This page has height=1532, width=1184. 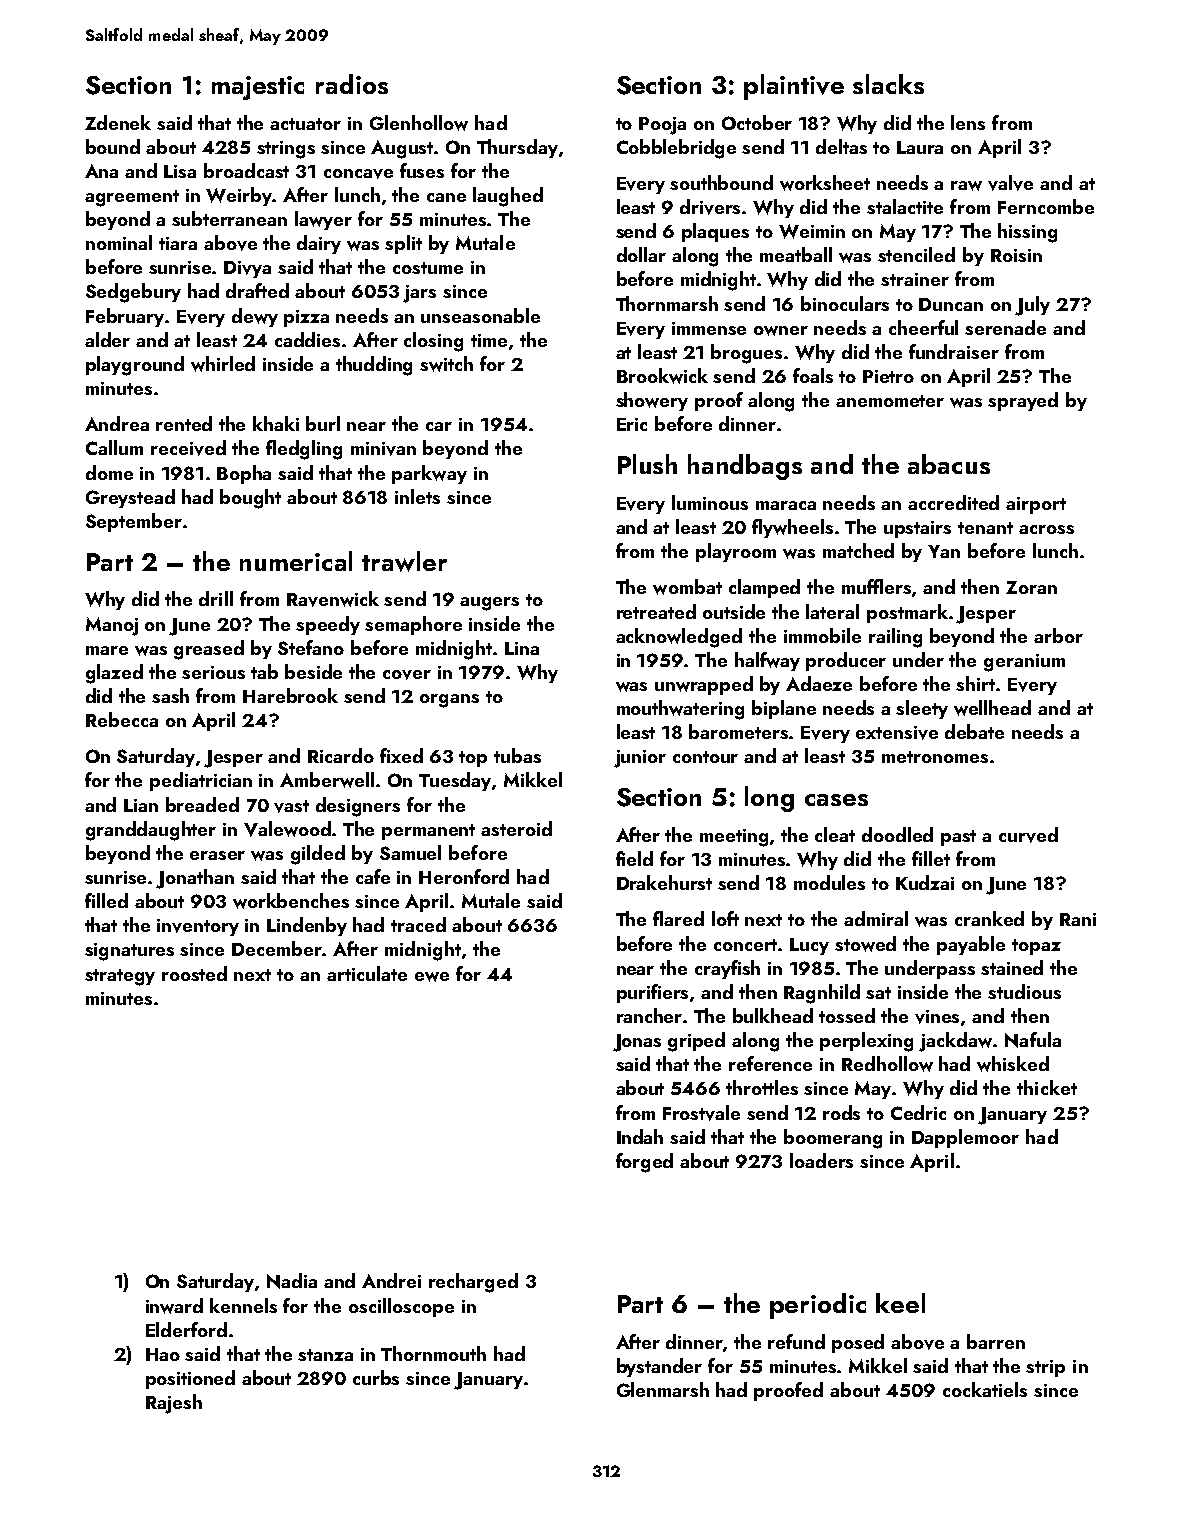 What do you see at coordinates (888, 84) in the page?
I see `slacks` at bounding box center [888, 84].
